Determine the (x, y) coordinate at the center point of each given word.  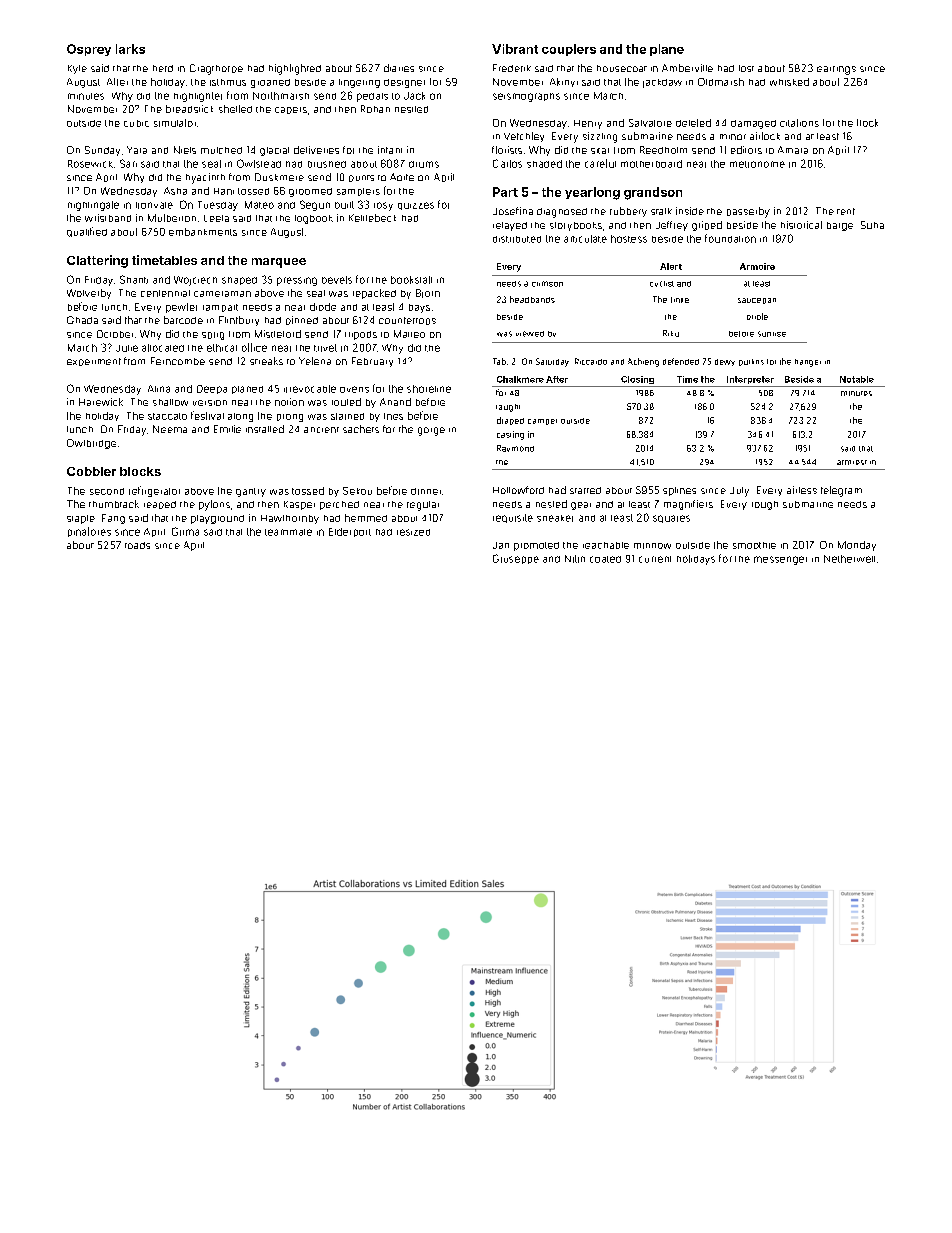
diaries (399, 68)
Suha (872, 225)
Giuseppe (516, 559)
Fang (113, 519)
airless (802, 490)
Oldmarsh (721, 82)
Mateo (259, 205)
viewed (530, 334)
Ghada (82, 320)
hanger (808, 363)
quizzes (416, 206)
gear (581, 506)
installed (265, 429)
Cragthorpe (216, 69)
